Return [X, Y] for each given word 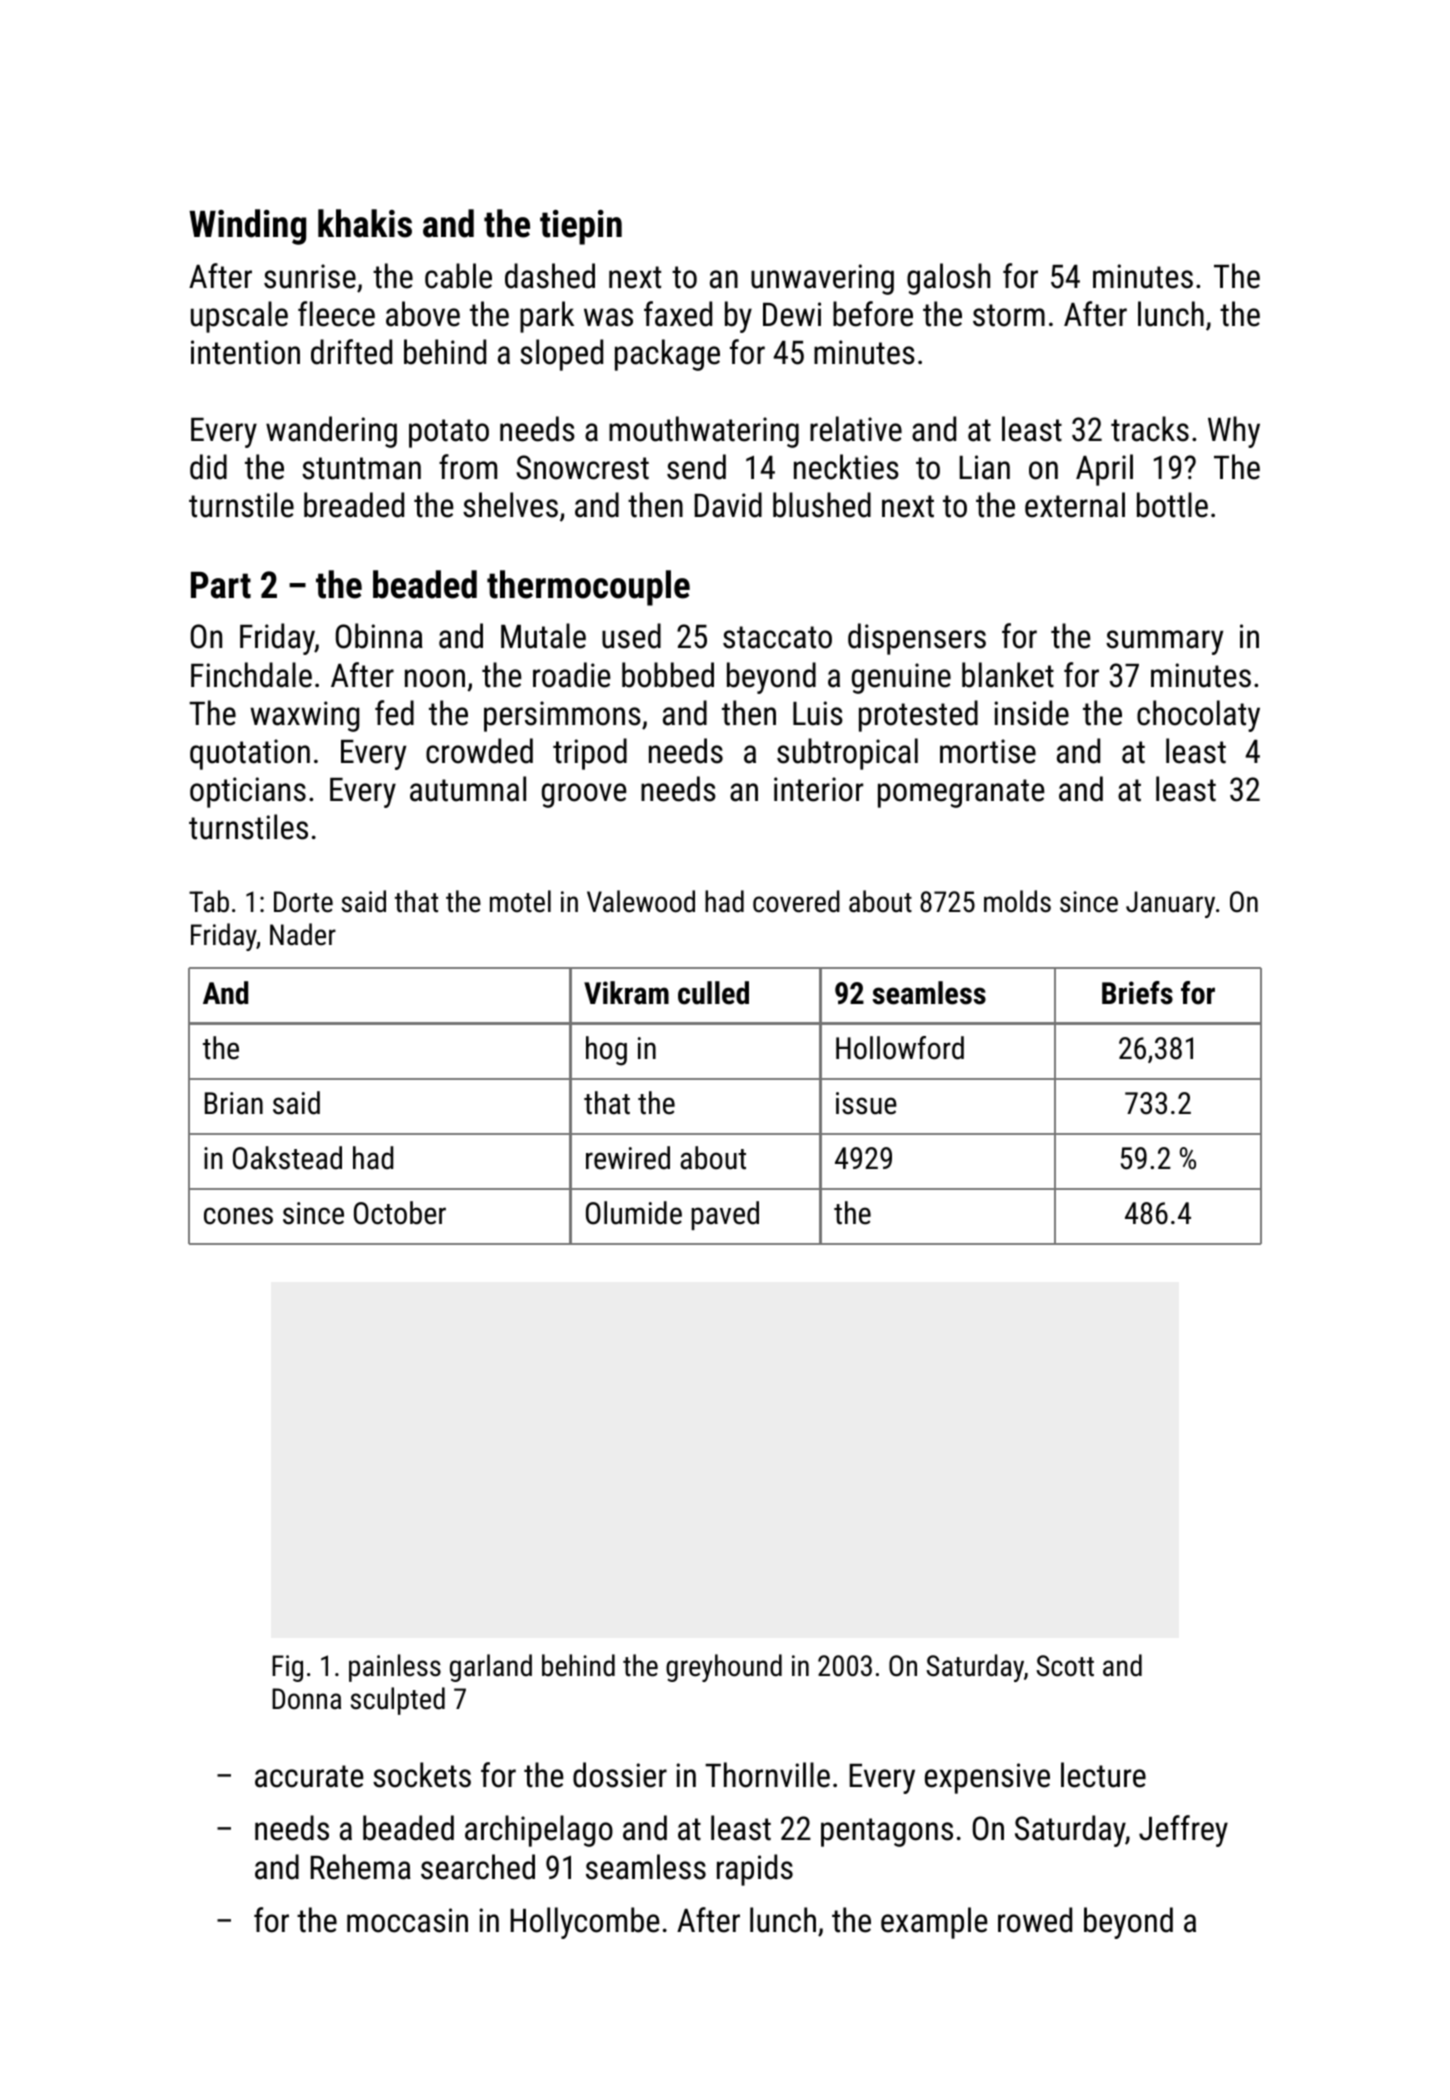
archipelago [539, 1831]
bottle [1172, 505]
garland [491, 1668]
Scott [1065, 1666]
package [667, 355]
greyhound [724, 1668]
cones [238, 1216]
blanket [1008, 675]
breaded [354, 505]
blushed [822, 505]
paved [725, 1215]
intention [245, 352]
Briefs [1137, 993]
